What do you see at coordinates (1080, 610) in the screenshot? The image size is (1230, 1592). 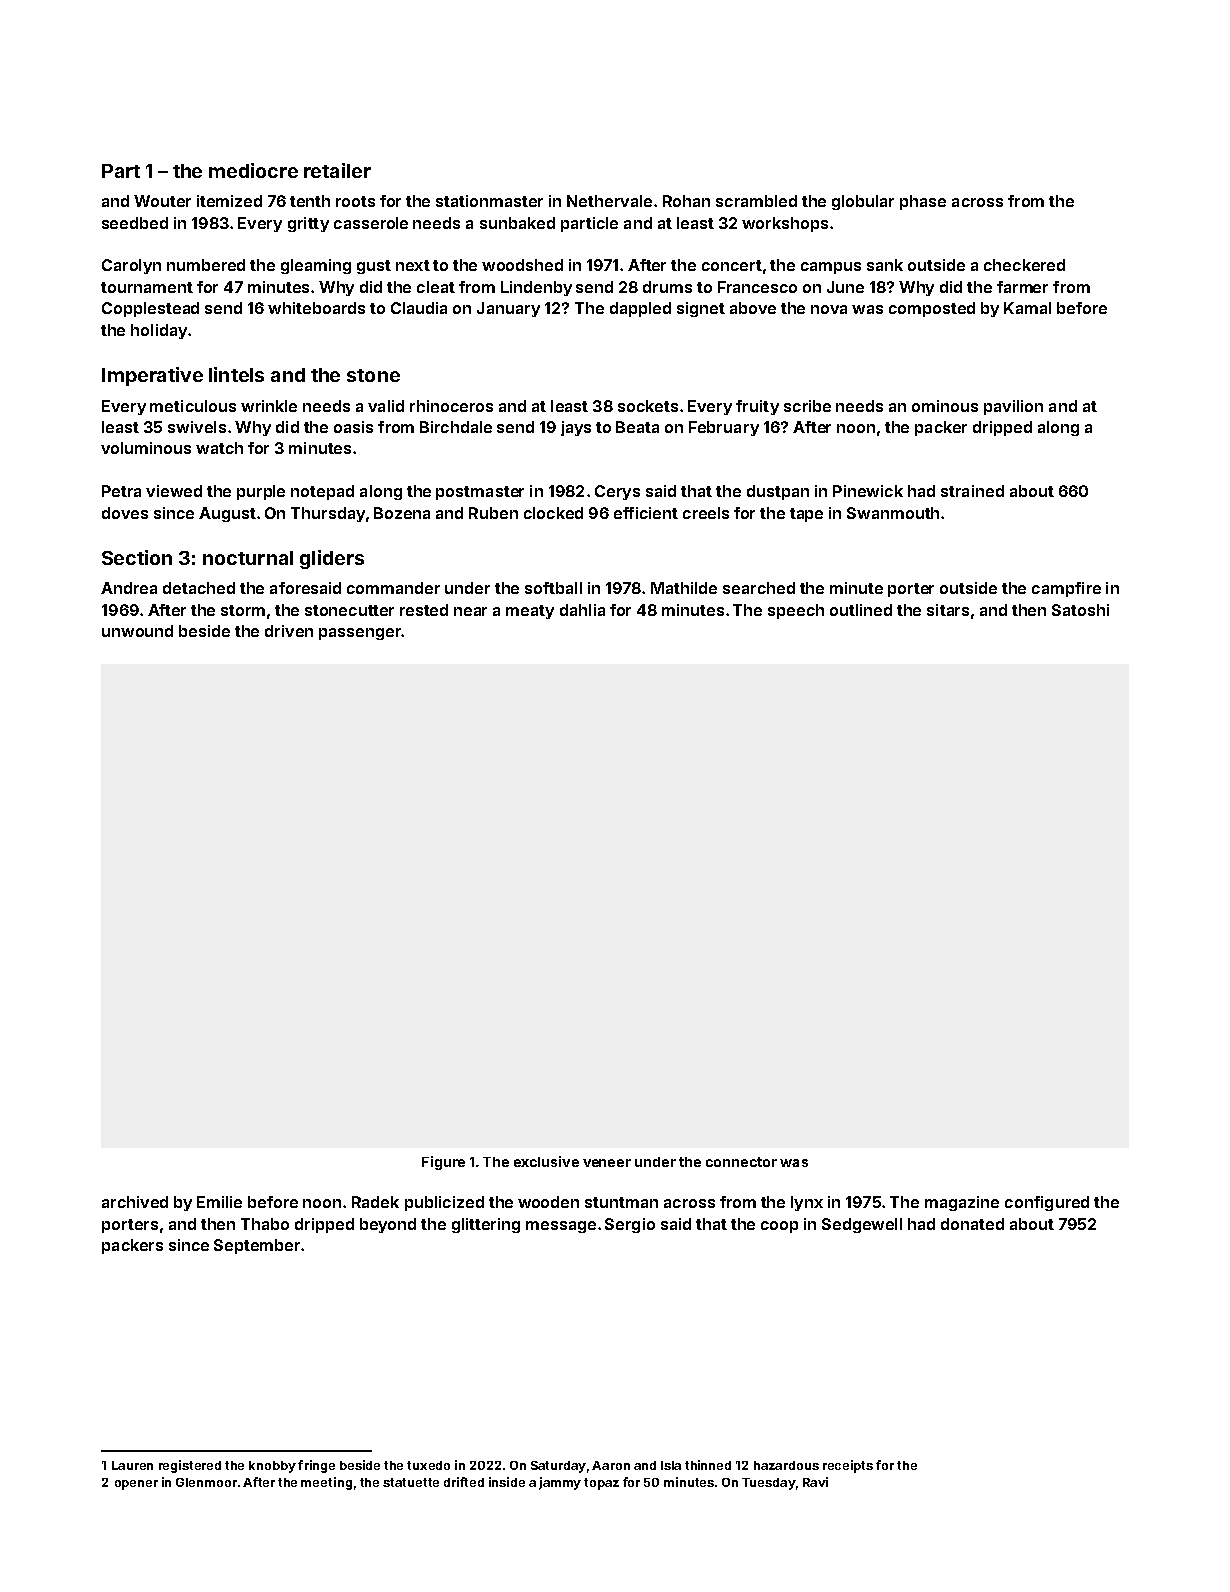 I see `Satoshi` at bounding box center [1080, 610].
